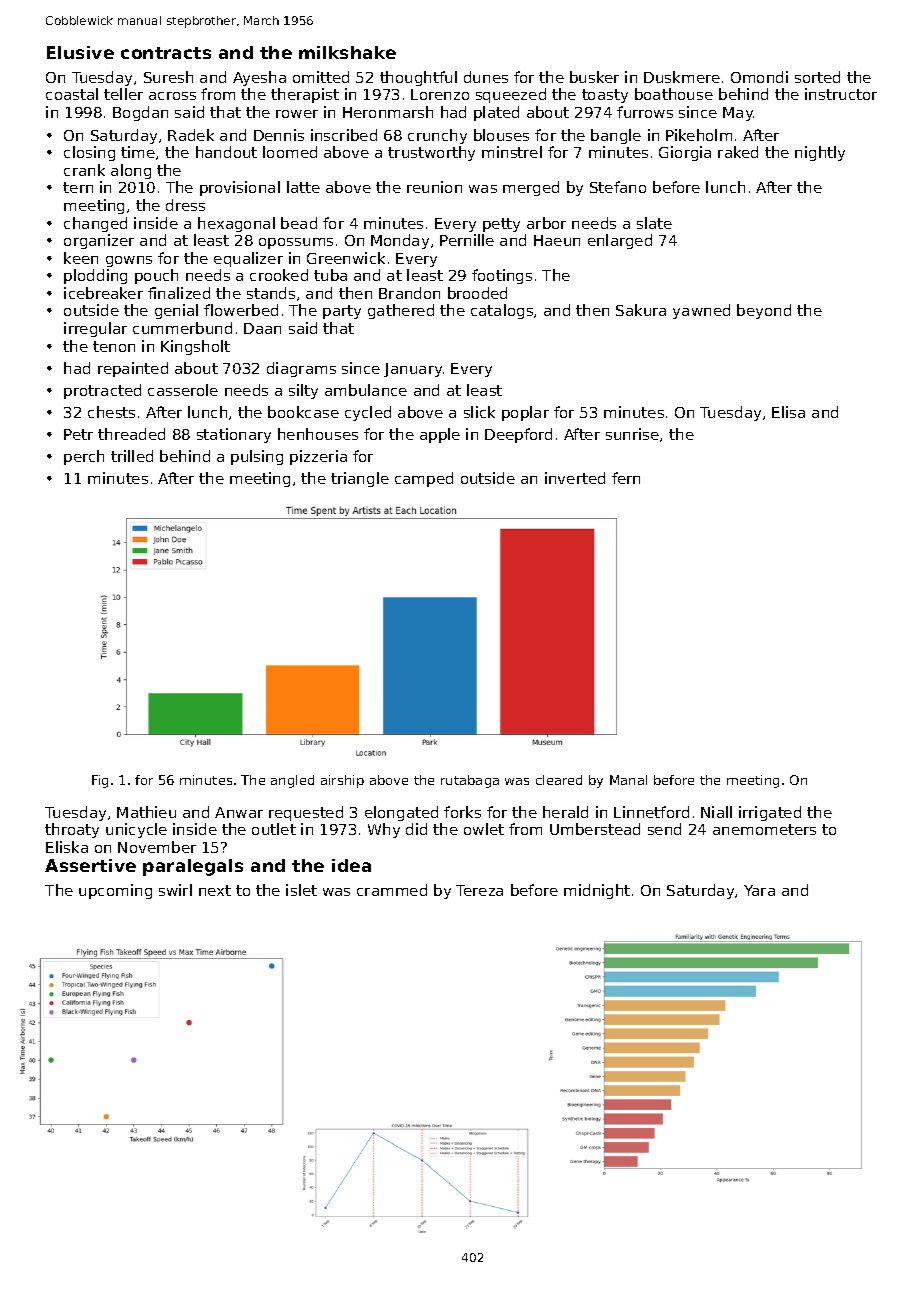 The height and width of the screenshot is (1308, 924). Describe the element at coordinates (183, 390) in the screenshot. I see `casserole` at that location.
